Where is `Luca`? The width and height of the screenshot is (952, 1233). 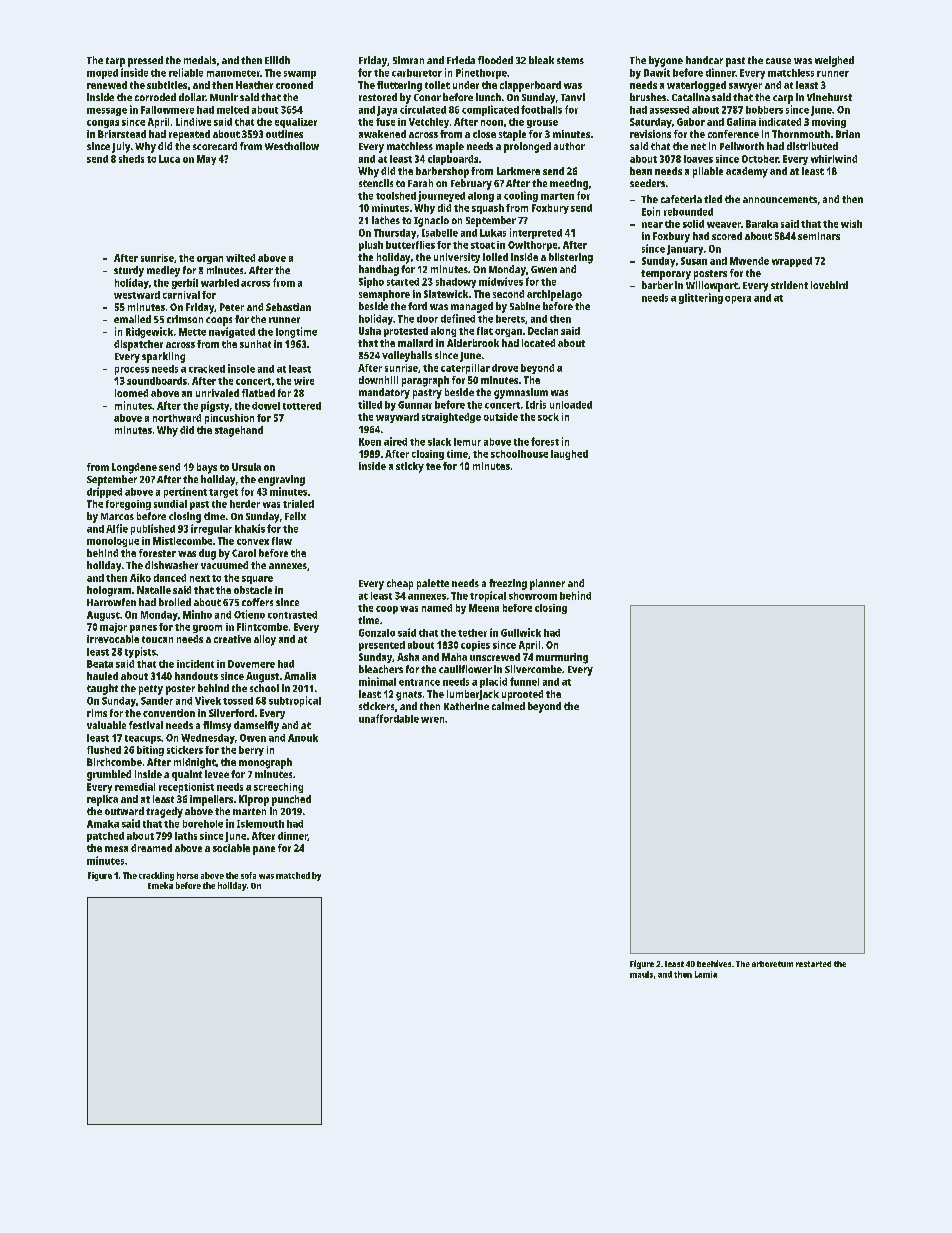
Luca is located at coordinates (169, 159).
